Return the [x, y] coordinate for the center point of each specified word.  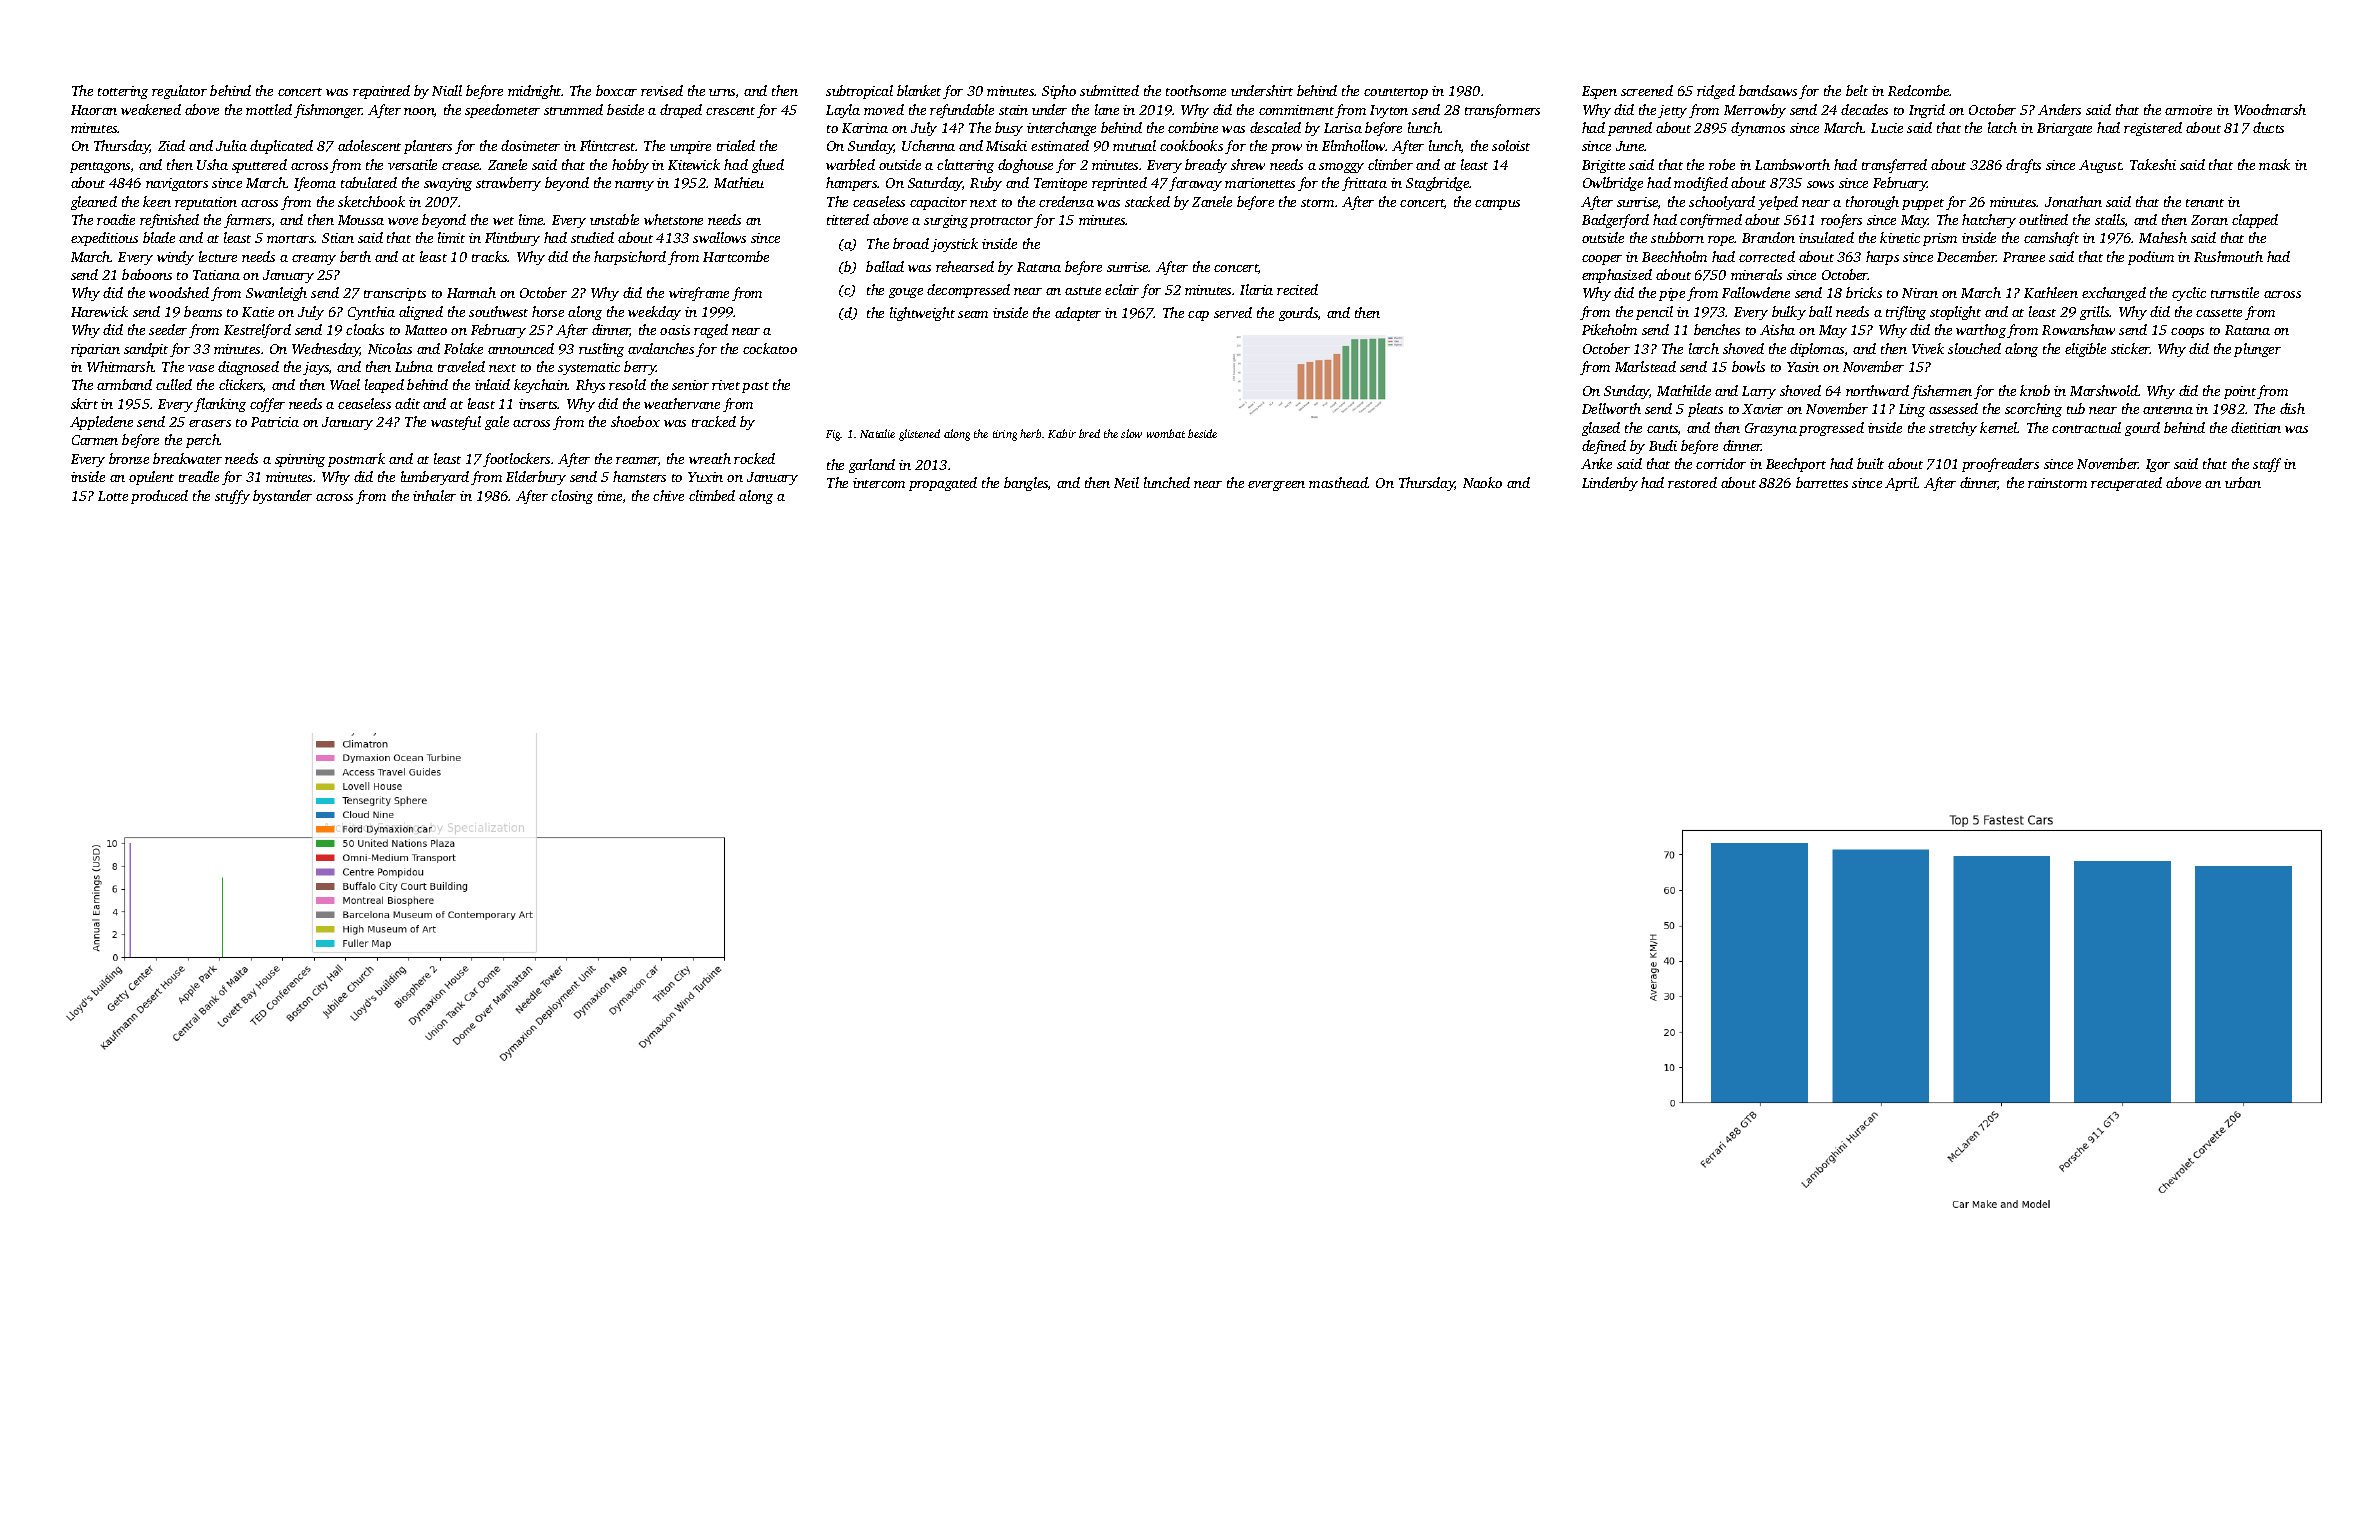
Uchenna [928, 145]
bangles [1026, 484]
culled [174, 384]
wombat [1166, 433]
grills [2095, 313]
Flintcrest [608, 145]
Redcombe [1919, 90]
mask [2274, 164]
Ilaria [1256, 289]
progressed [1831, 429]
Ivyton [1389, 111]
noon [419, 111]
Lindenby [1610, 484]
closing [572, 497]
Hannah [471, 292]
